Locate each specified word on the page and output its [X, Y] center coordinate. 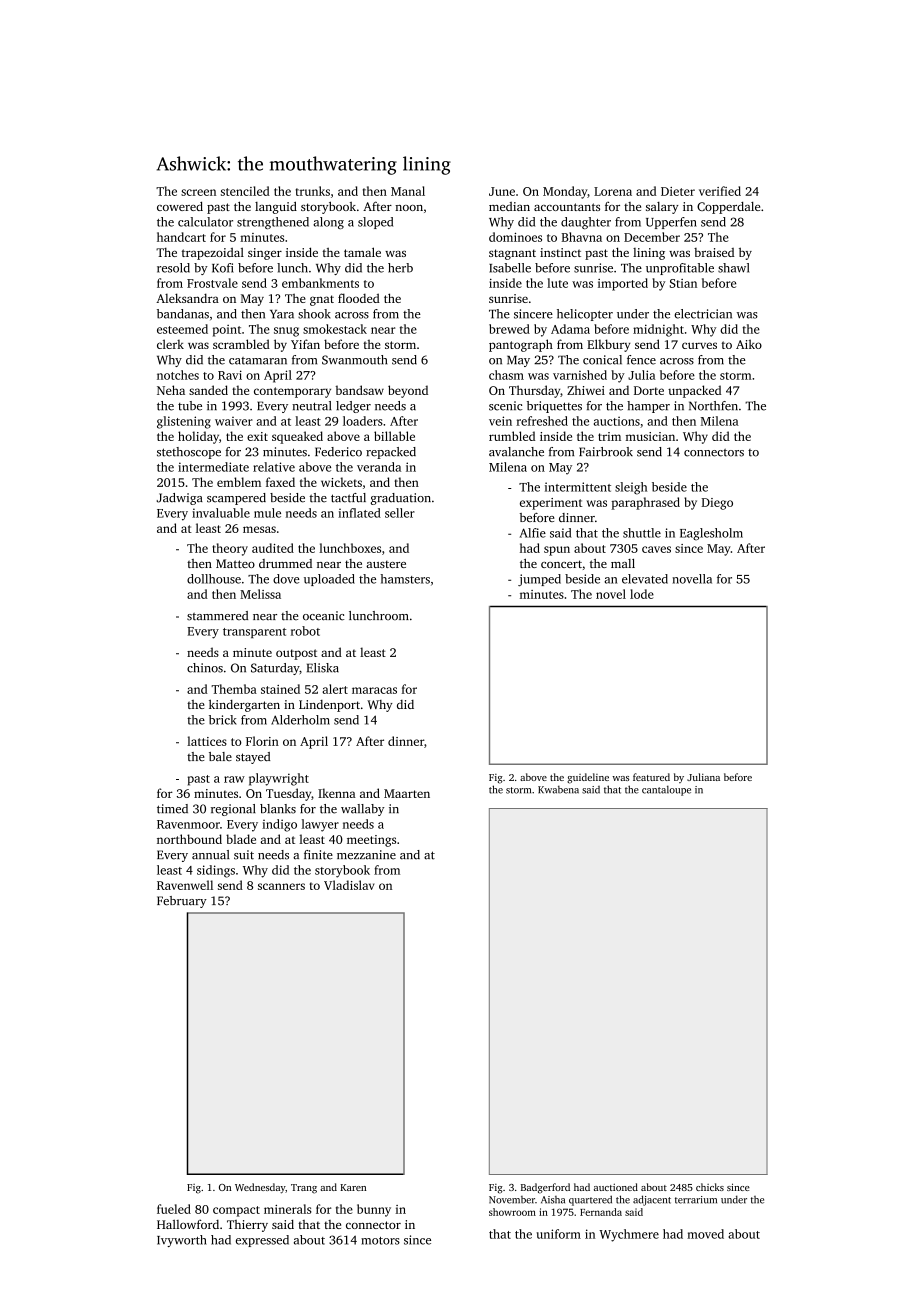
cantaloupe [666, 791]
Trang [304, 1189]
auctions [617, 421]
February [182, 902]
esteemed [182, 329]
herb [400, 268]
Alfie [533, 533]
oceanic [323, 616]
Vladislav [349, 885]
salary [662, 208]
